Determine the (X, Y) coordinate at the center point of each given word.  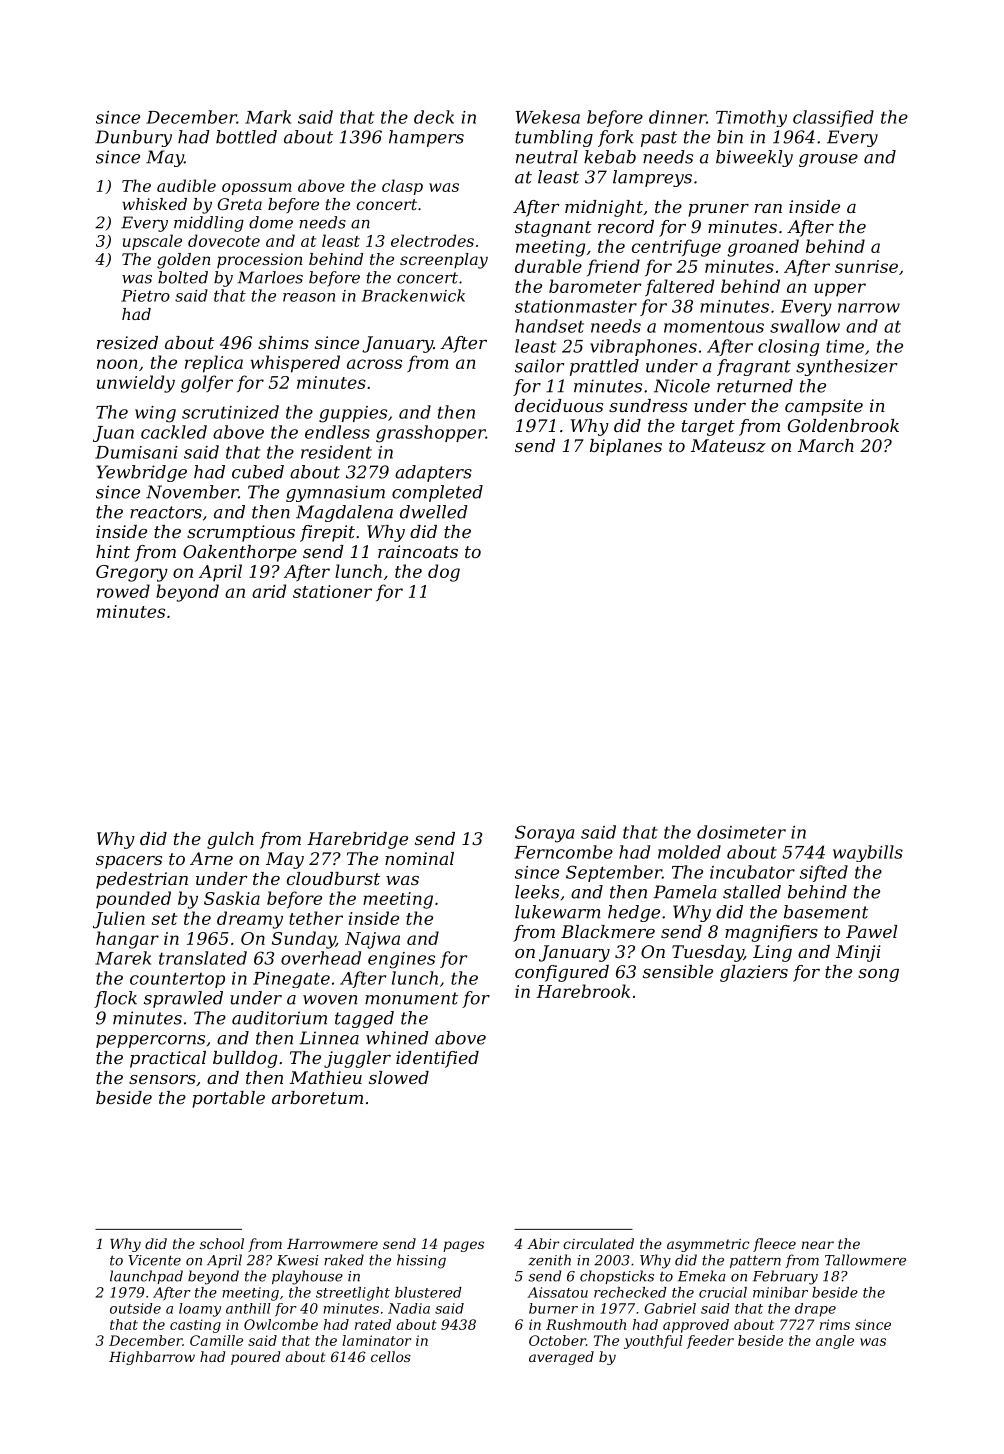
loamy (200, 1310)
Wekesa (548, 117)
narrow (869, 308)
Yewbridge (141, 473)
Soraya (544, 834)
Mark (268, 117)
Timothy (751, 118)
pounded (133, 900)
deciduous (559, 405)
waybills (868, 853)
